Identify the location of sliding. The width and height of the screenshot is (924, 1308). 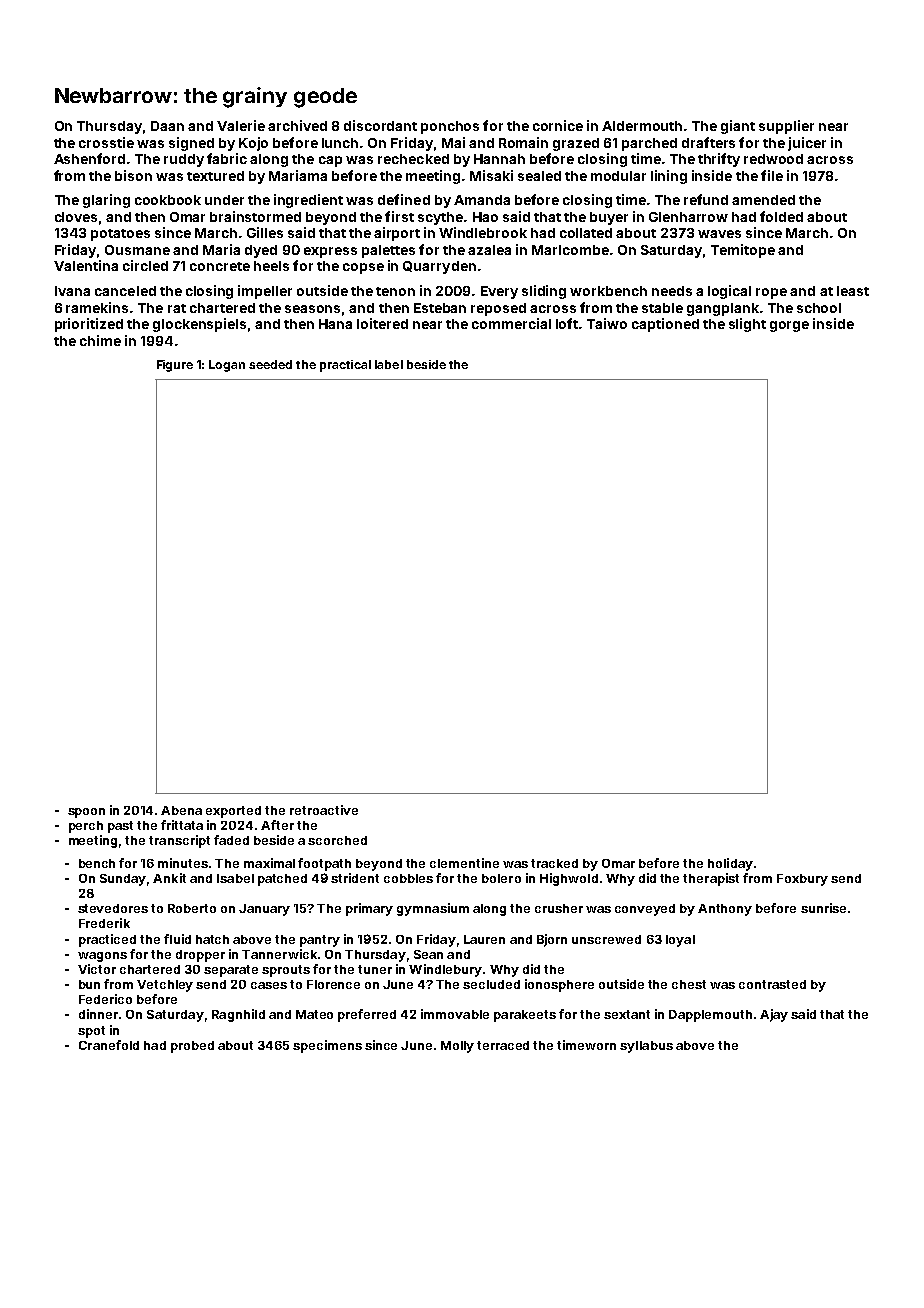
(544, 292).
